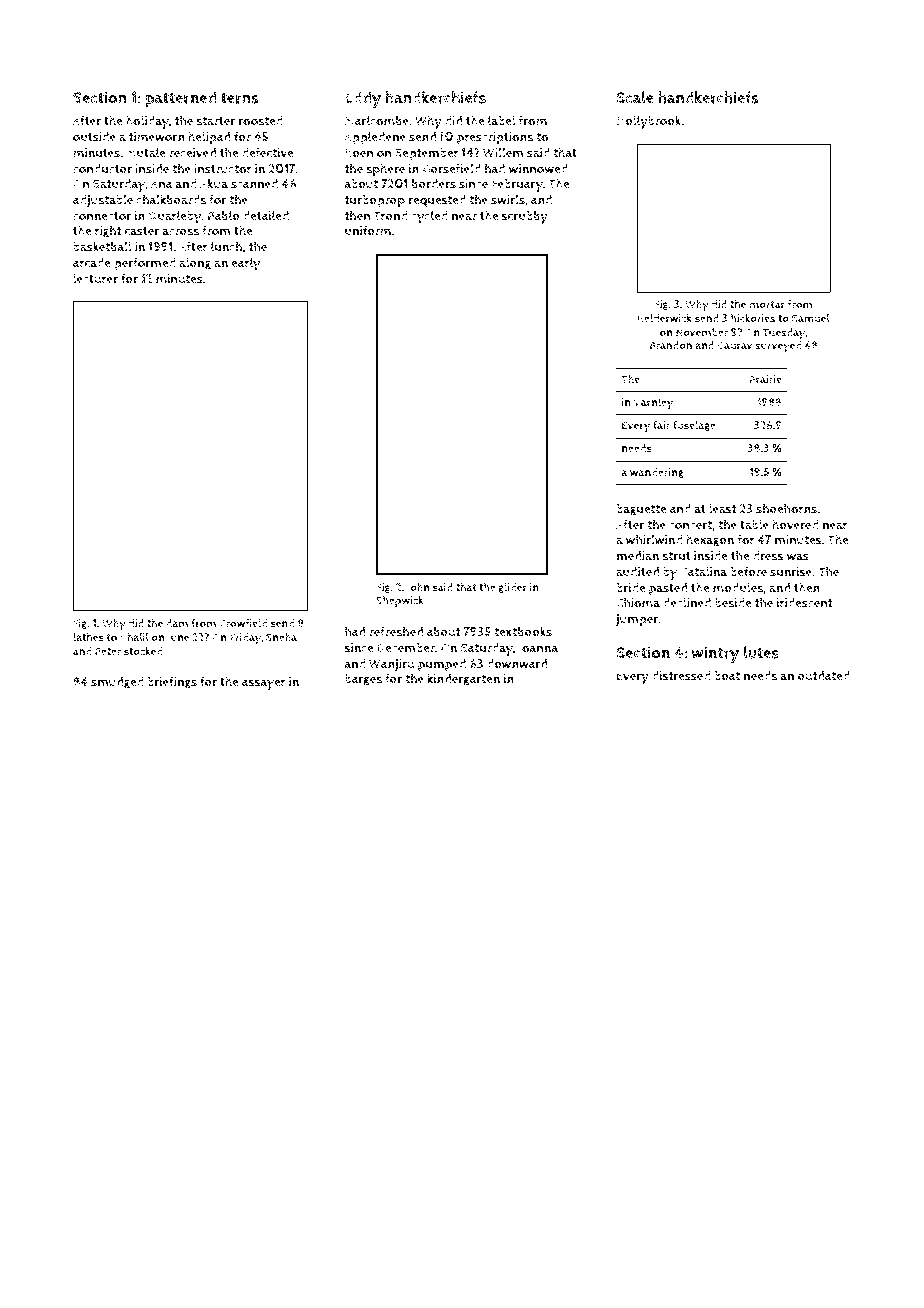 Image resolution: width=924 pixels, height=1308 pixels. What do you see at coordinates (437, 201) in the screenshot?
I see `requested` at bounding box center [437, 201].
